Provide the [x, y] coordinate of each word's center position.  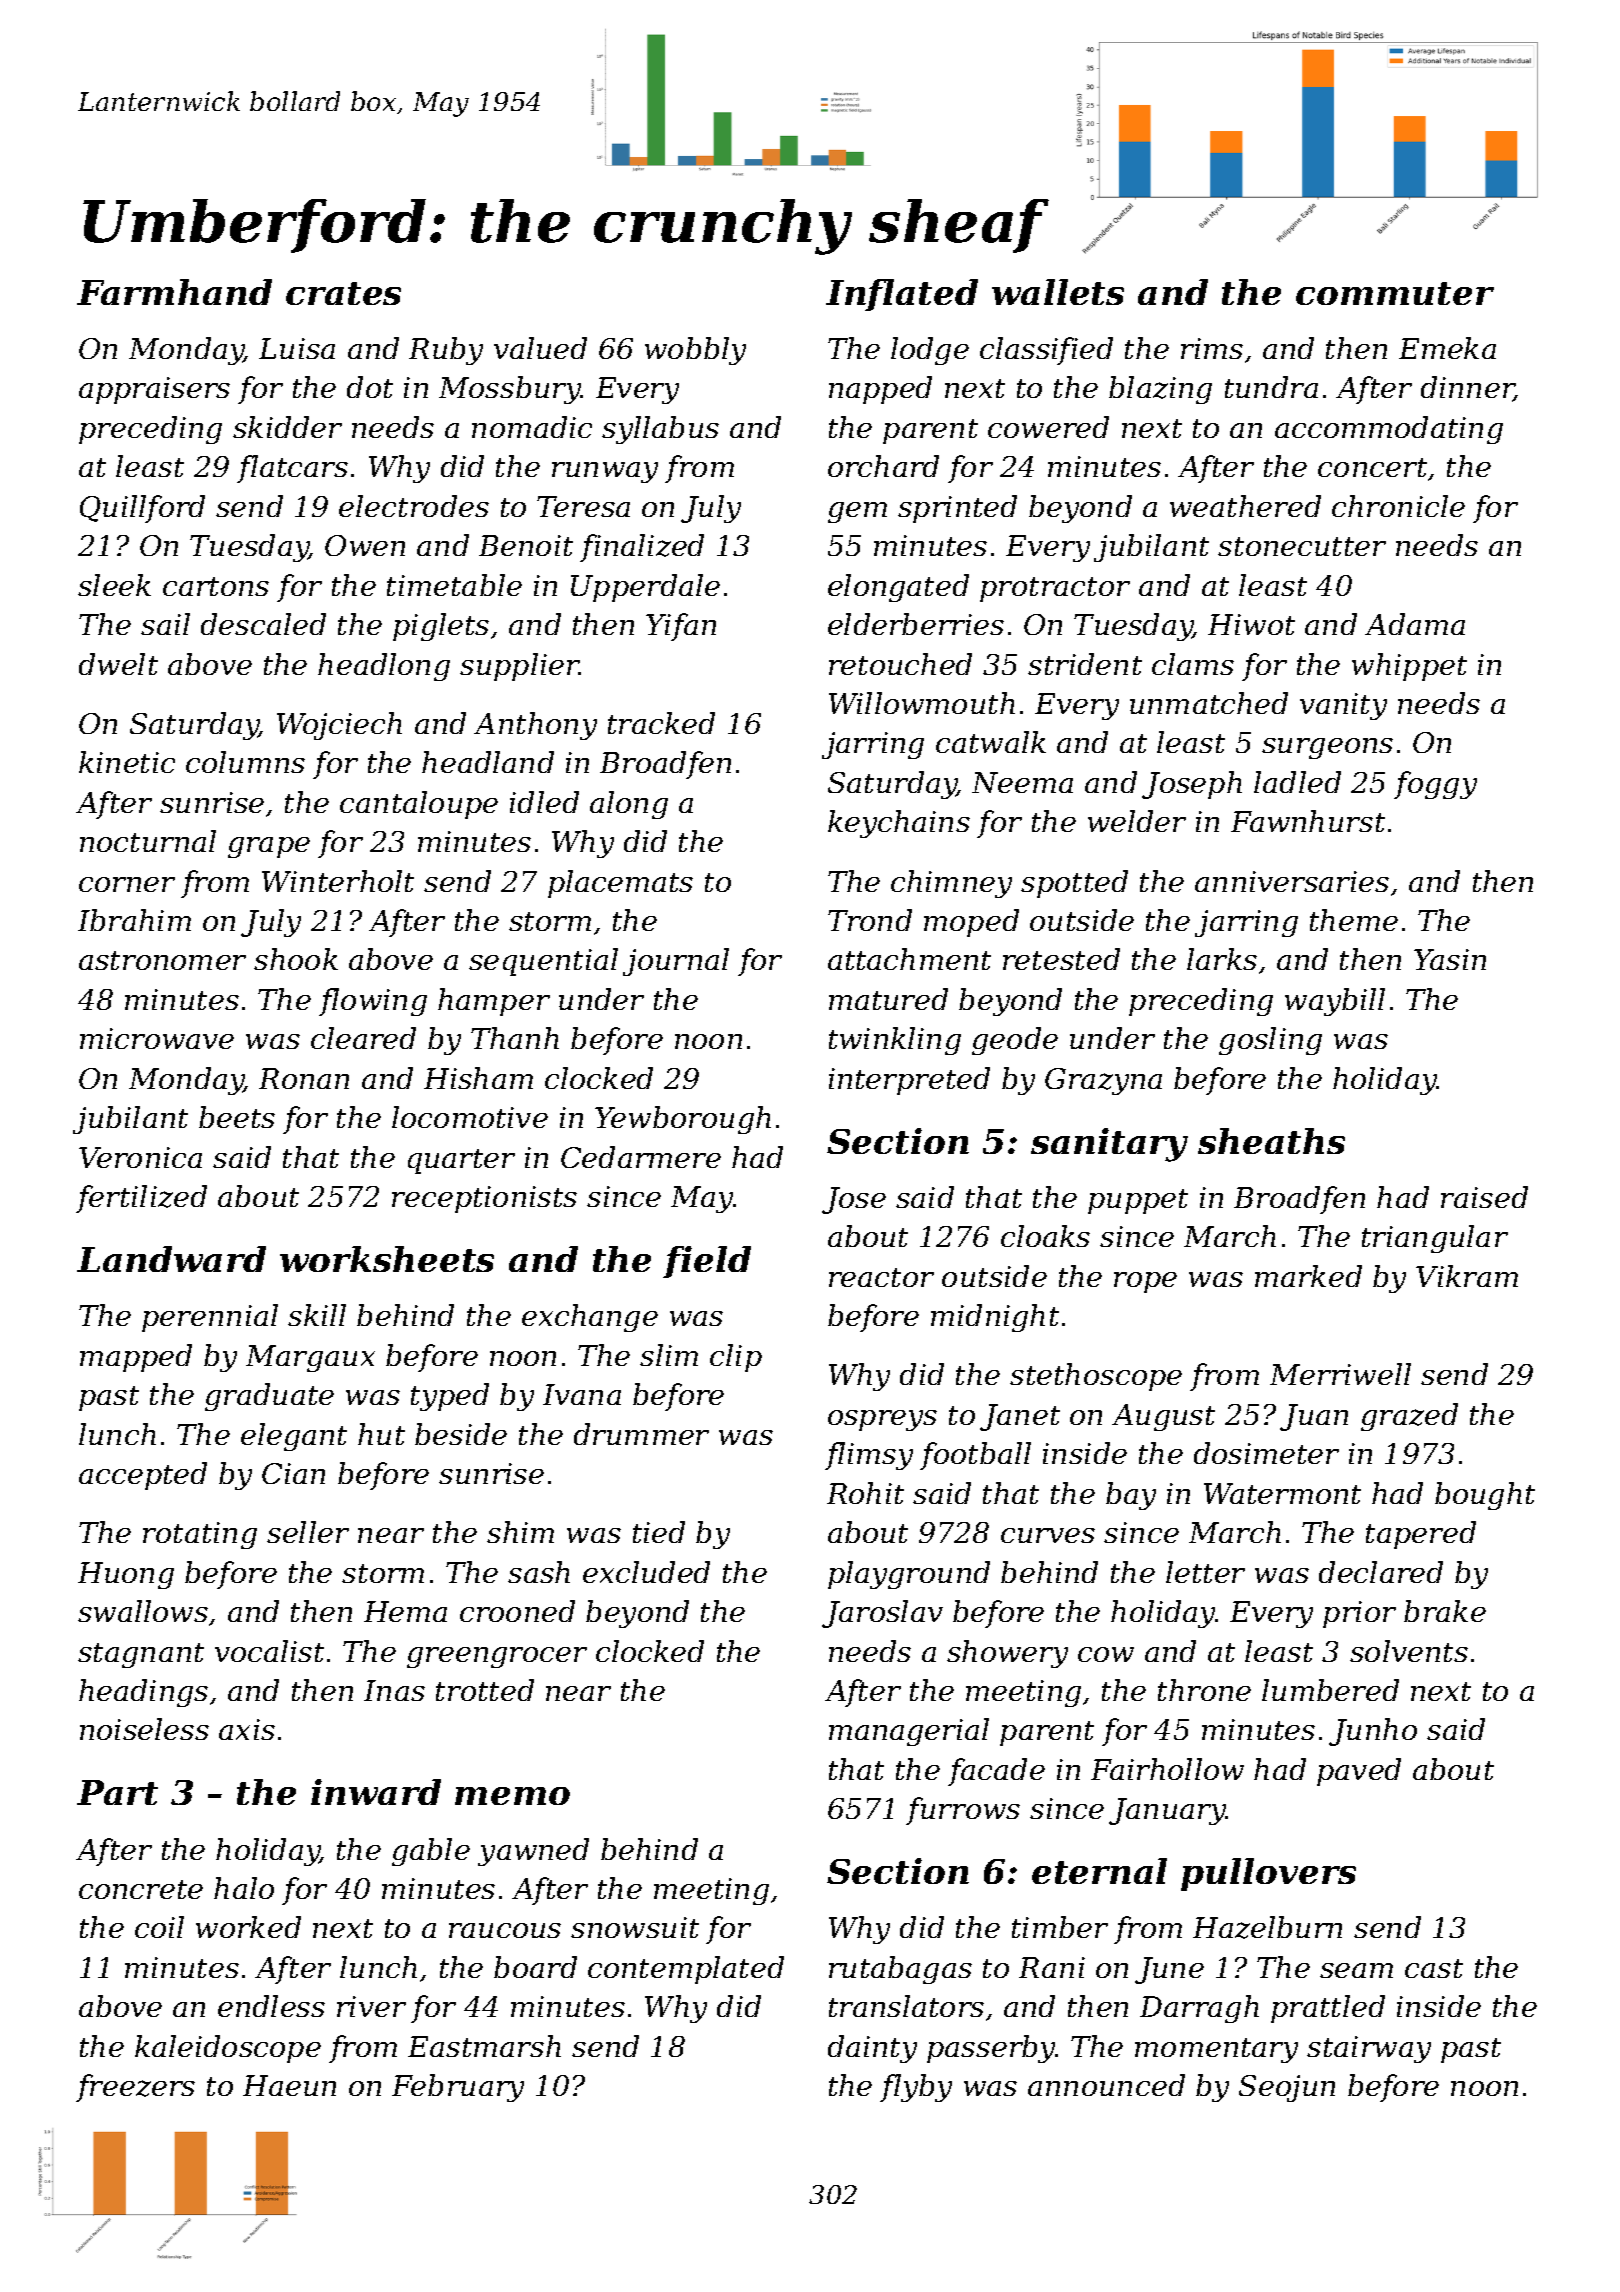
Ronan [304, 1078]
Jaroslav [882, 1614]
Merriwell [1340, 1374]
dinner [1467, 389]
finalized [642, 548]
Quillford [142, 509]
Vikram [1467, 1276]
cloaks [1045, 1236]
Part [117, 1792]
